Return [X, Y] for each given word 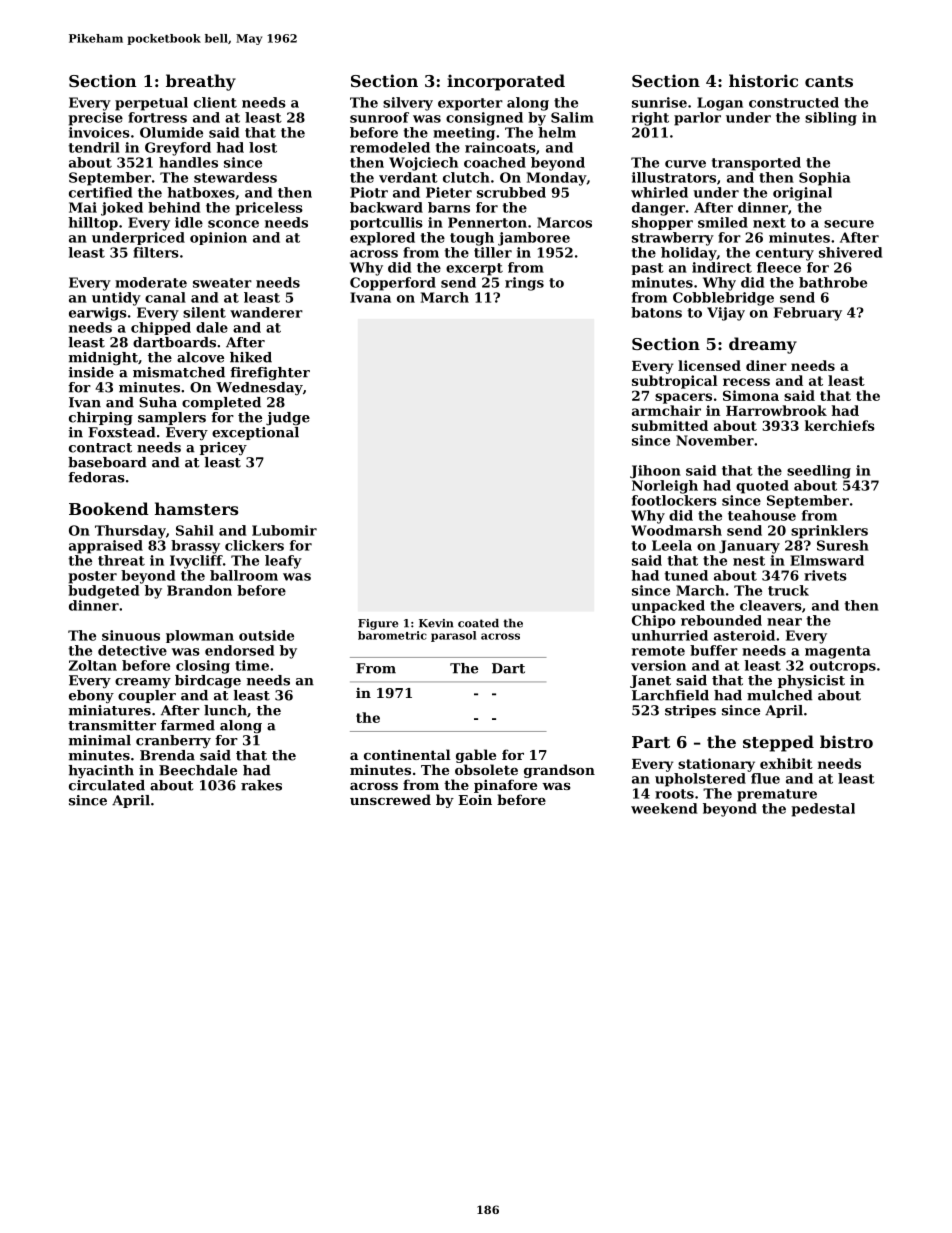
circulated [107, 785]
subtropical [674, 382]
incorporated [506, 82]
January [749, 547]
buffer [714, 650]
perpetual [151, 104]
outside [266, 635]
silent [204, 312]
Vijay [726, 314]
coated [478, 623]
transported [756, 164]
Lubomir [284, 530]
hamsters [196, 508]
